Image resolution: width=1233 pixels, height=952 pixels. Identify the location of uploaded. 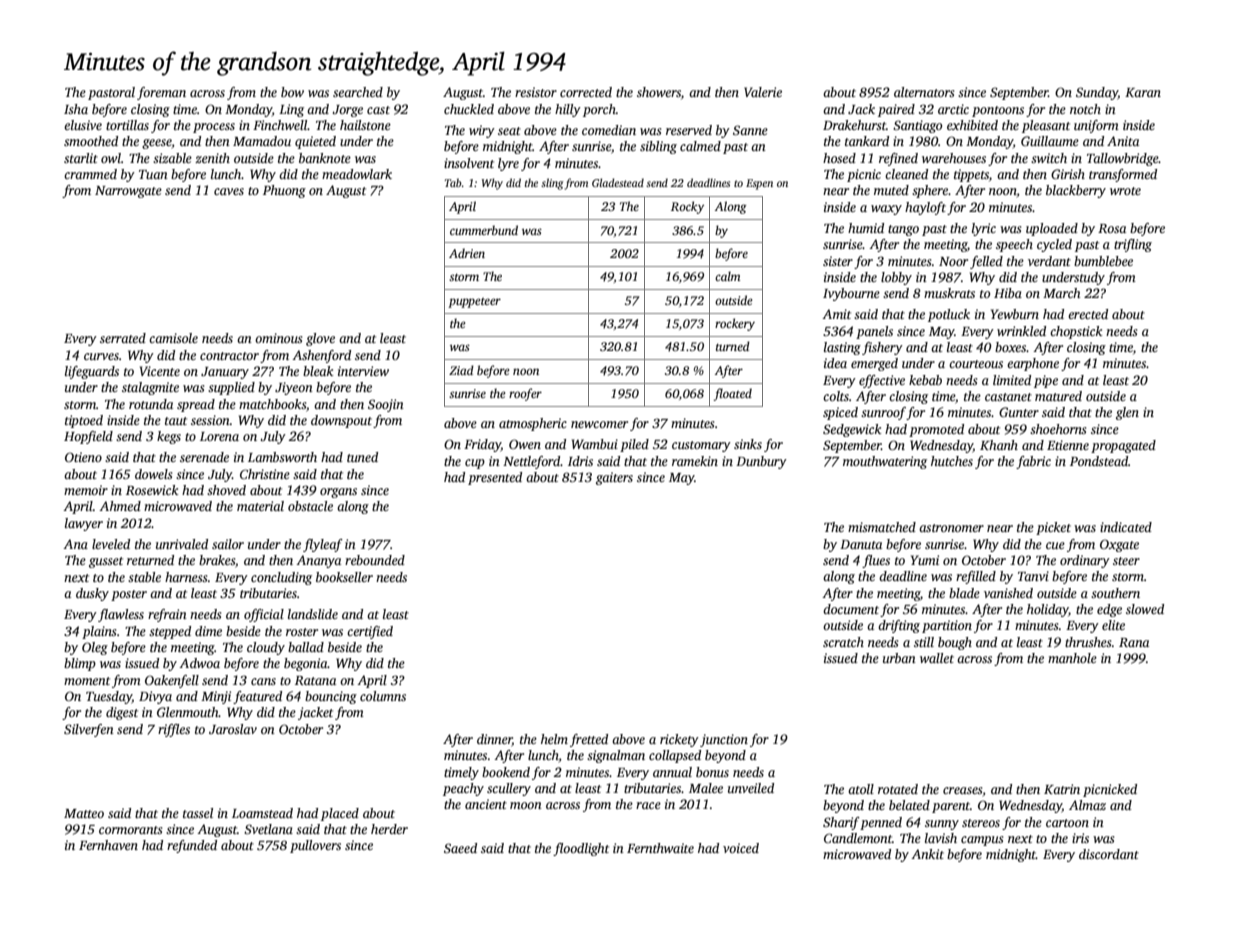
(1052, 229).
